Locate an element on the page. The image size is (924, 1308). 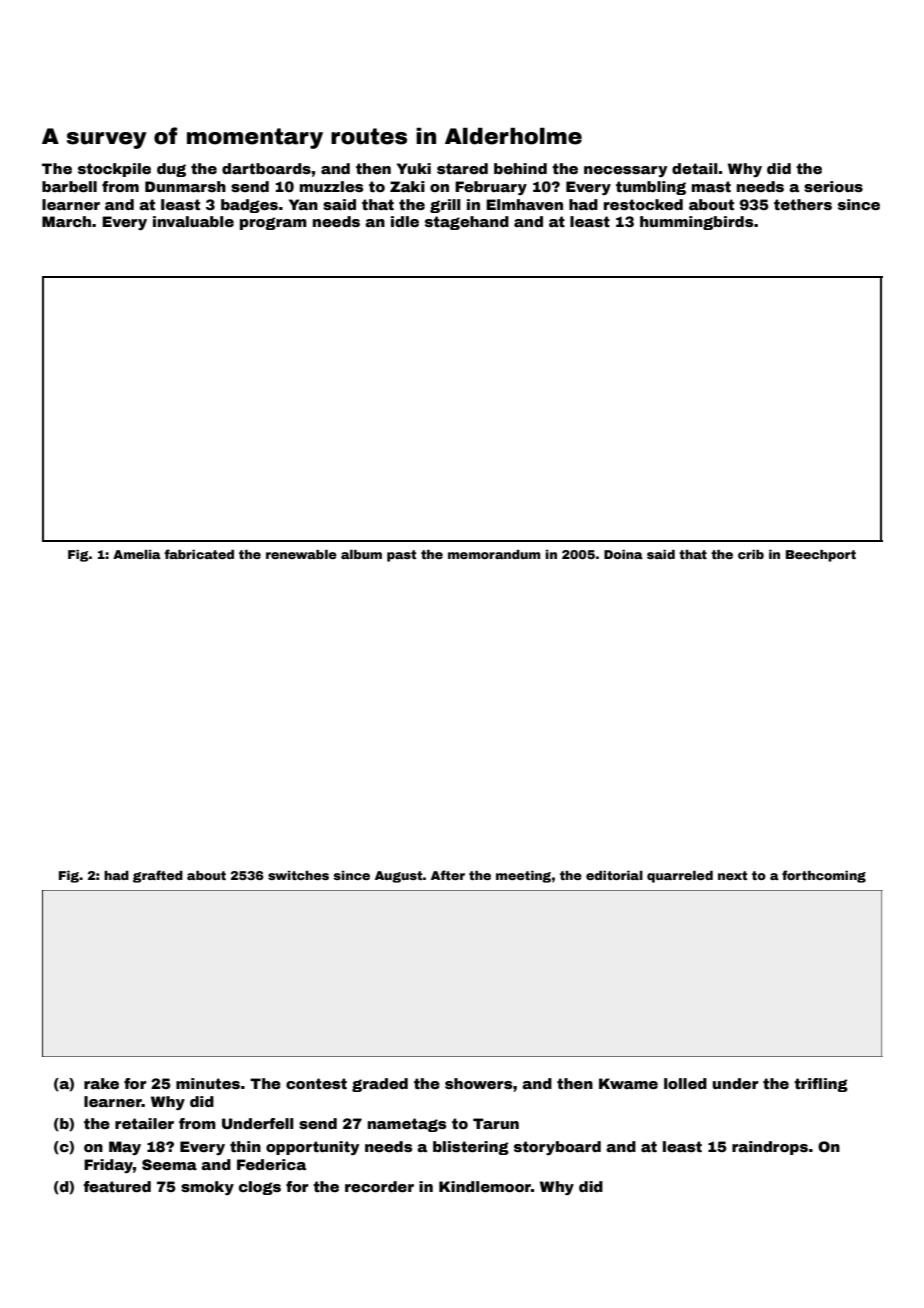
memorandum is located at coordinates (494, 554).
